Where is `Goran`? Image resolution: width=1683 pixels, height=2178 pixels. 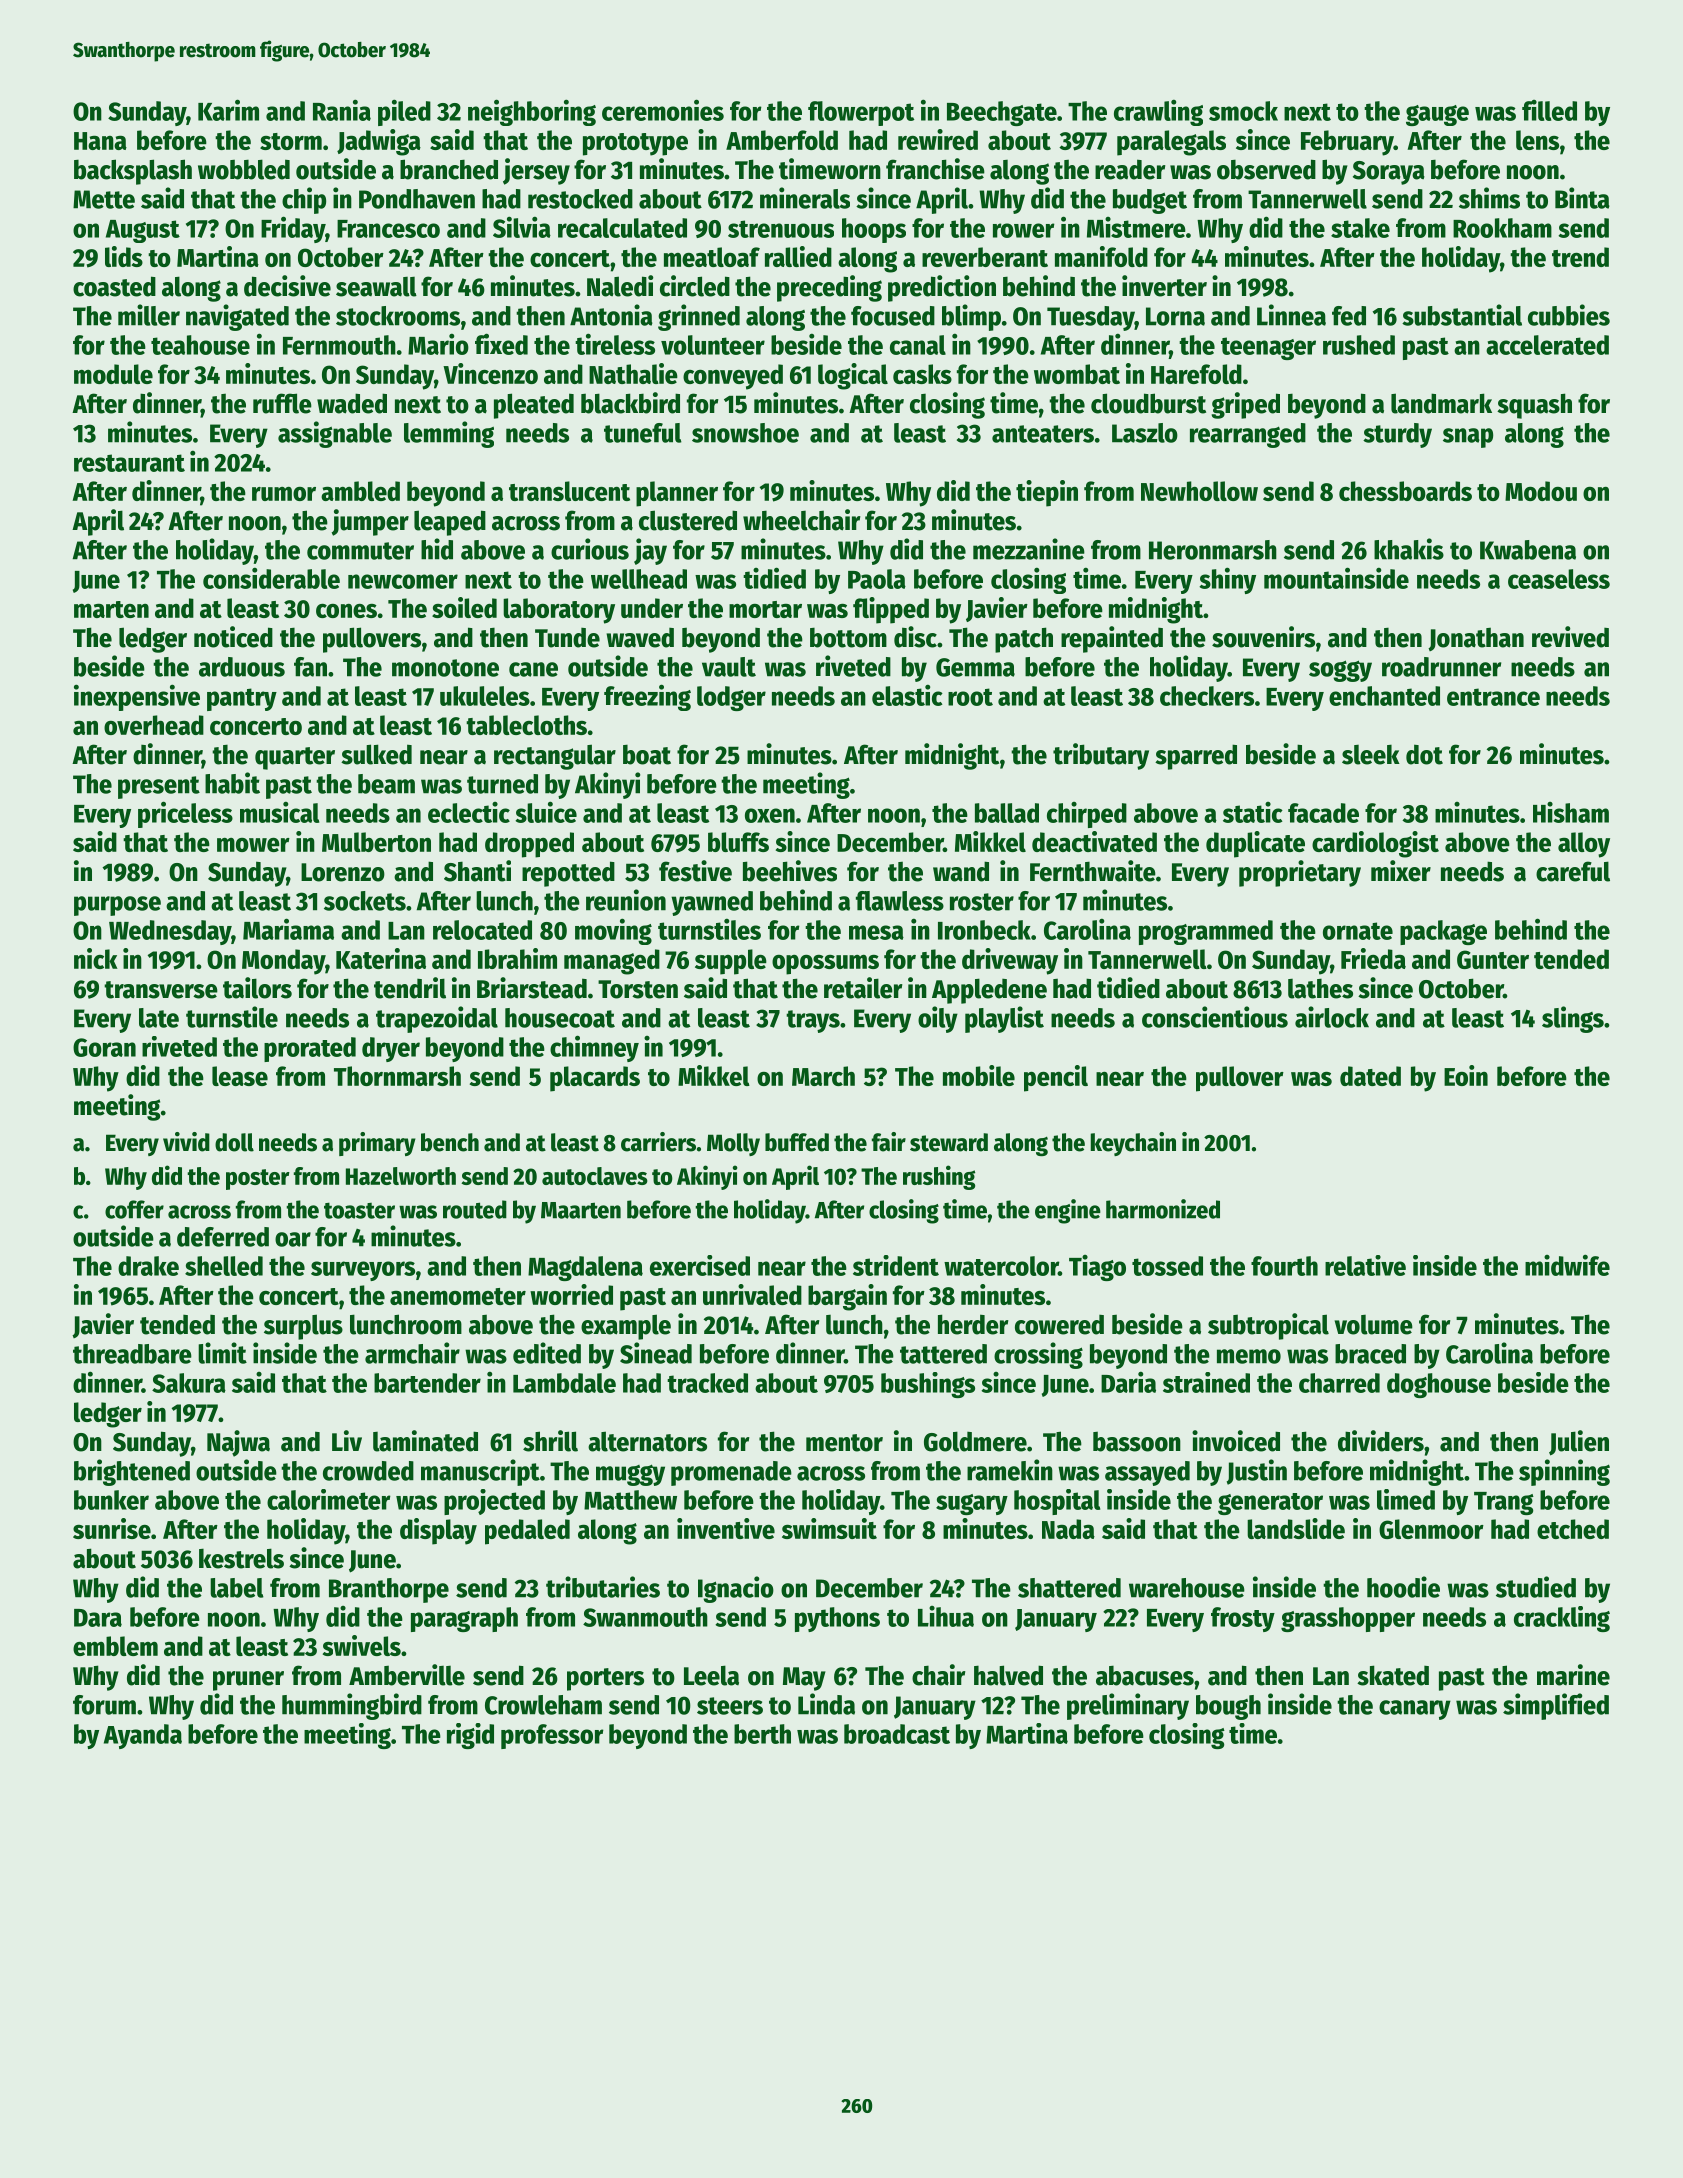 Goran is located at coordinates (104, 1047).
